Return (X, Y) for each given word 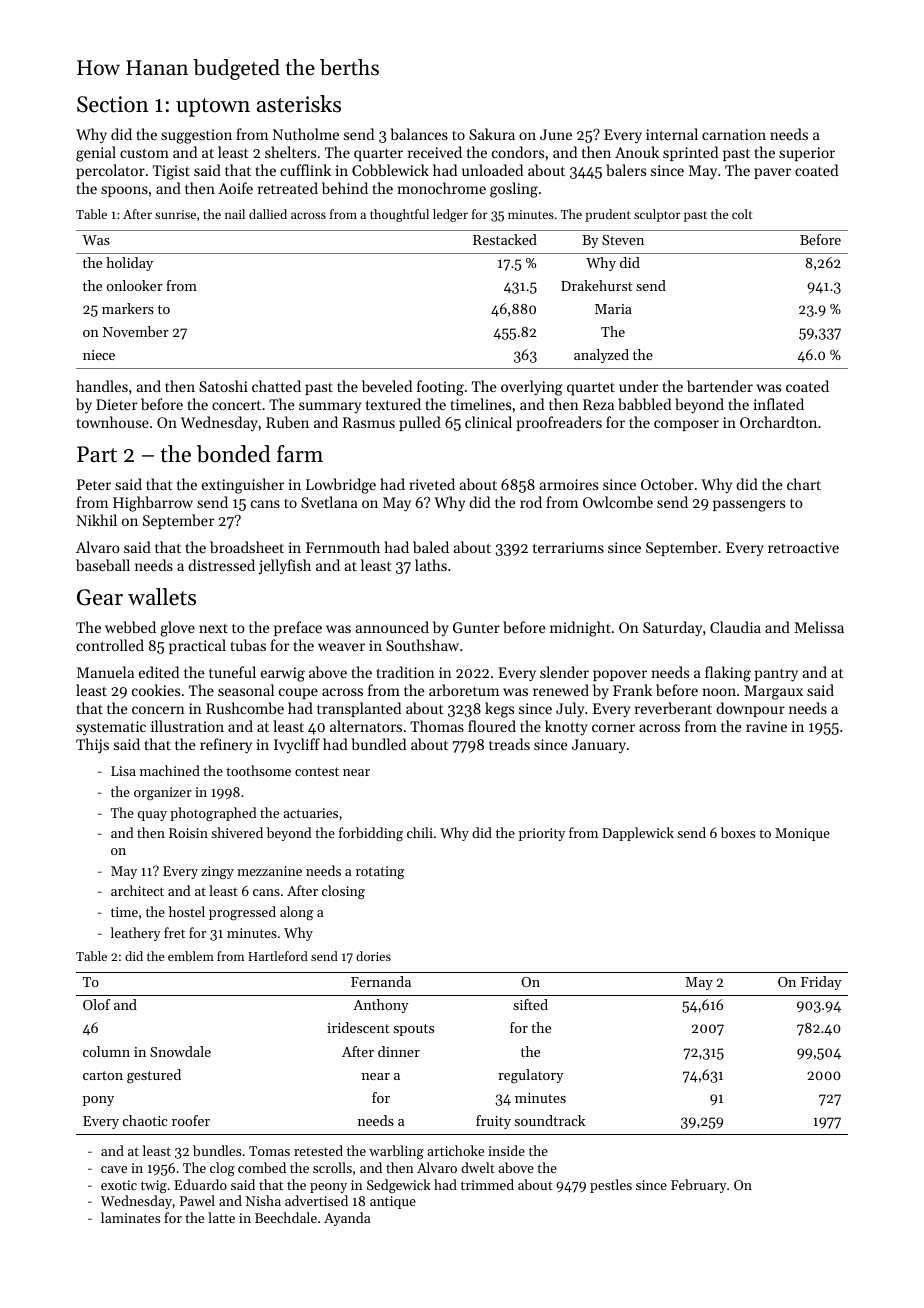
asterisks (299, 104)
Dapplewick (638, 834)
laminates (130, 1217)
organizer (163, 793)
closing (343, 892)
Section (113, 104)
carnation (734, 134)
